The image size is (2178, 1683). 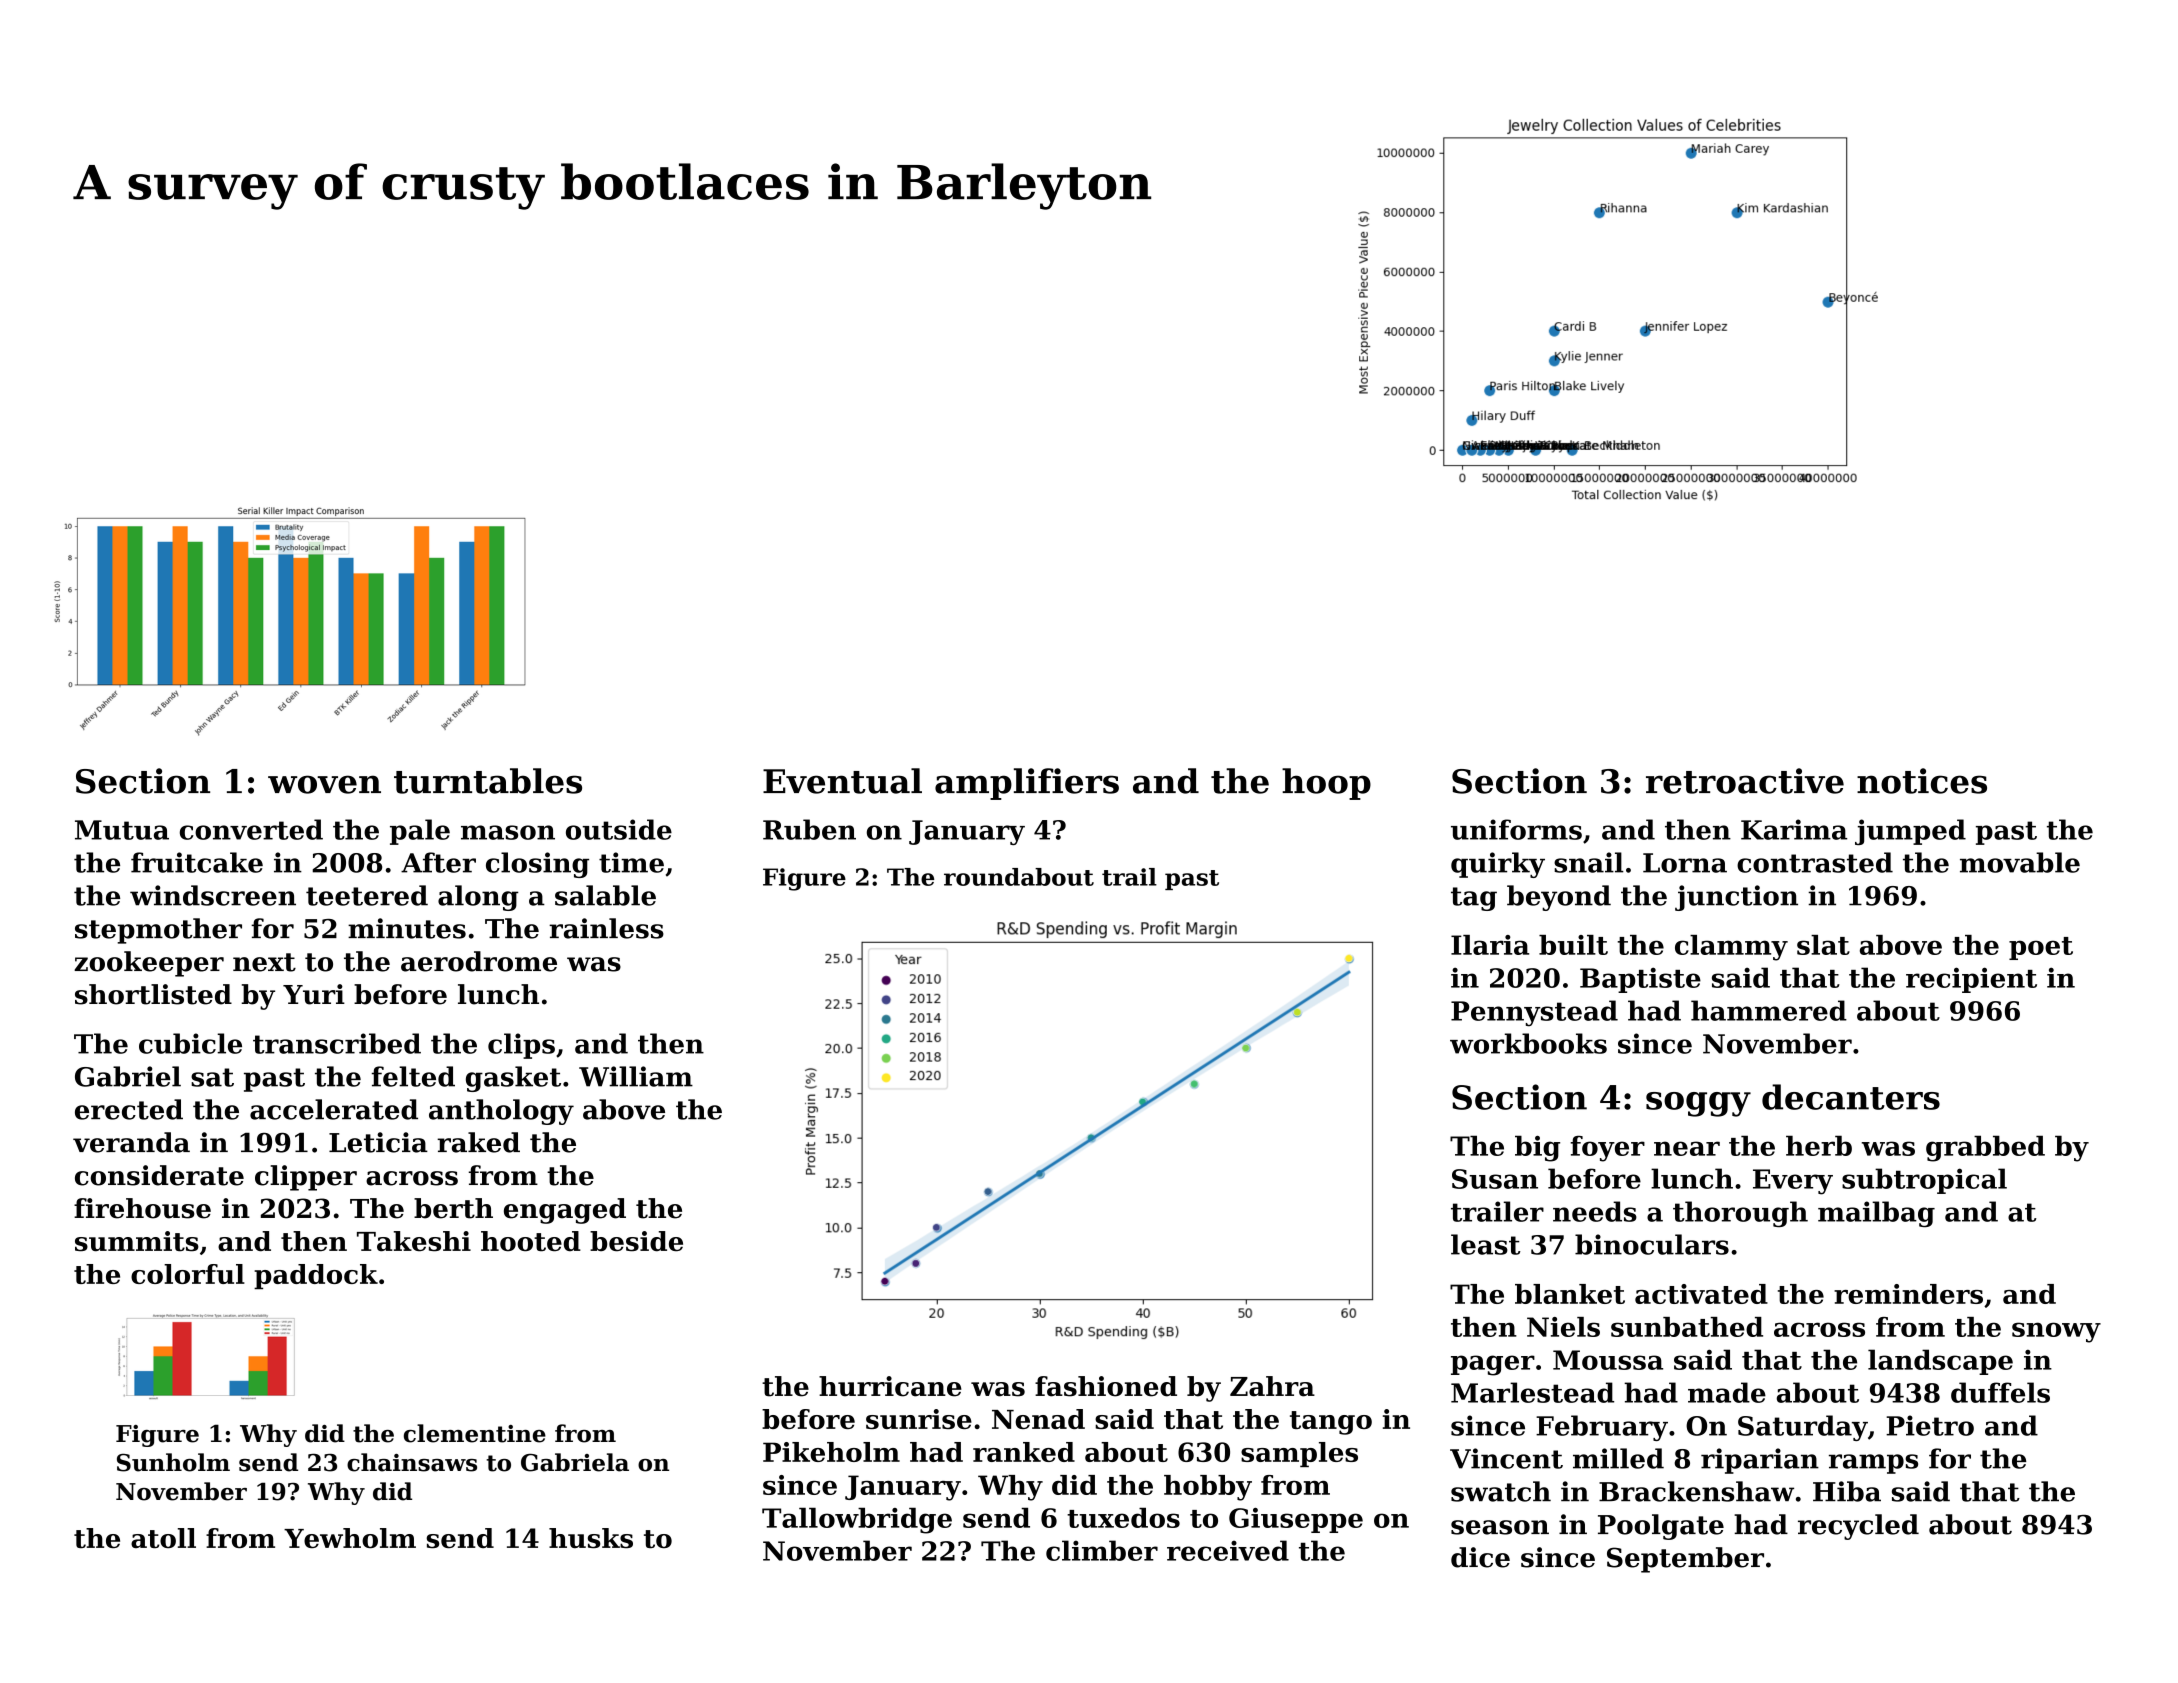 I want to click on chainsaws, so click(x=412, y=1462).
